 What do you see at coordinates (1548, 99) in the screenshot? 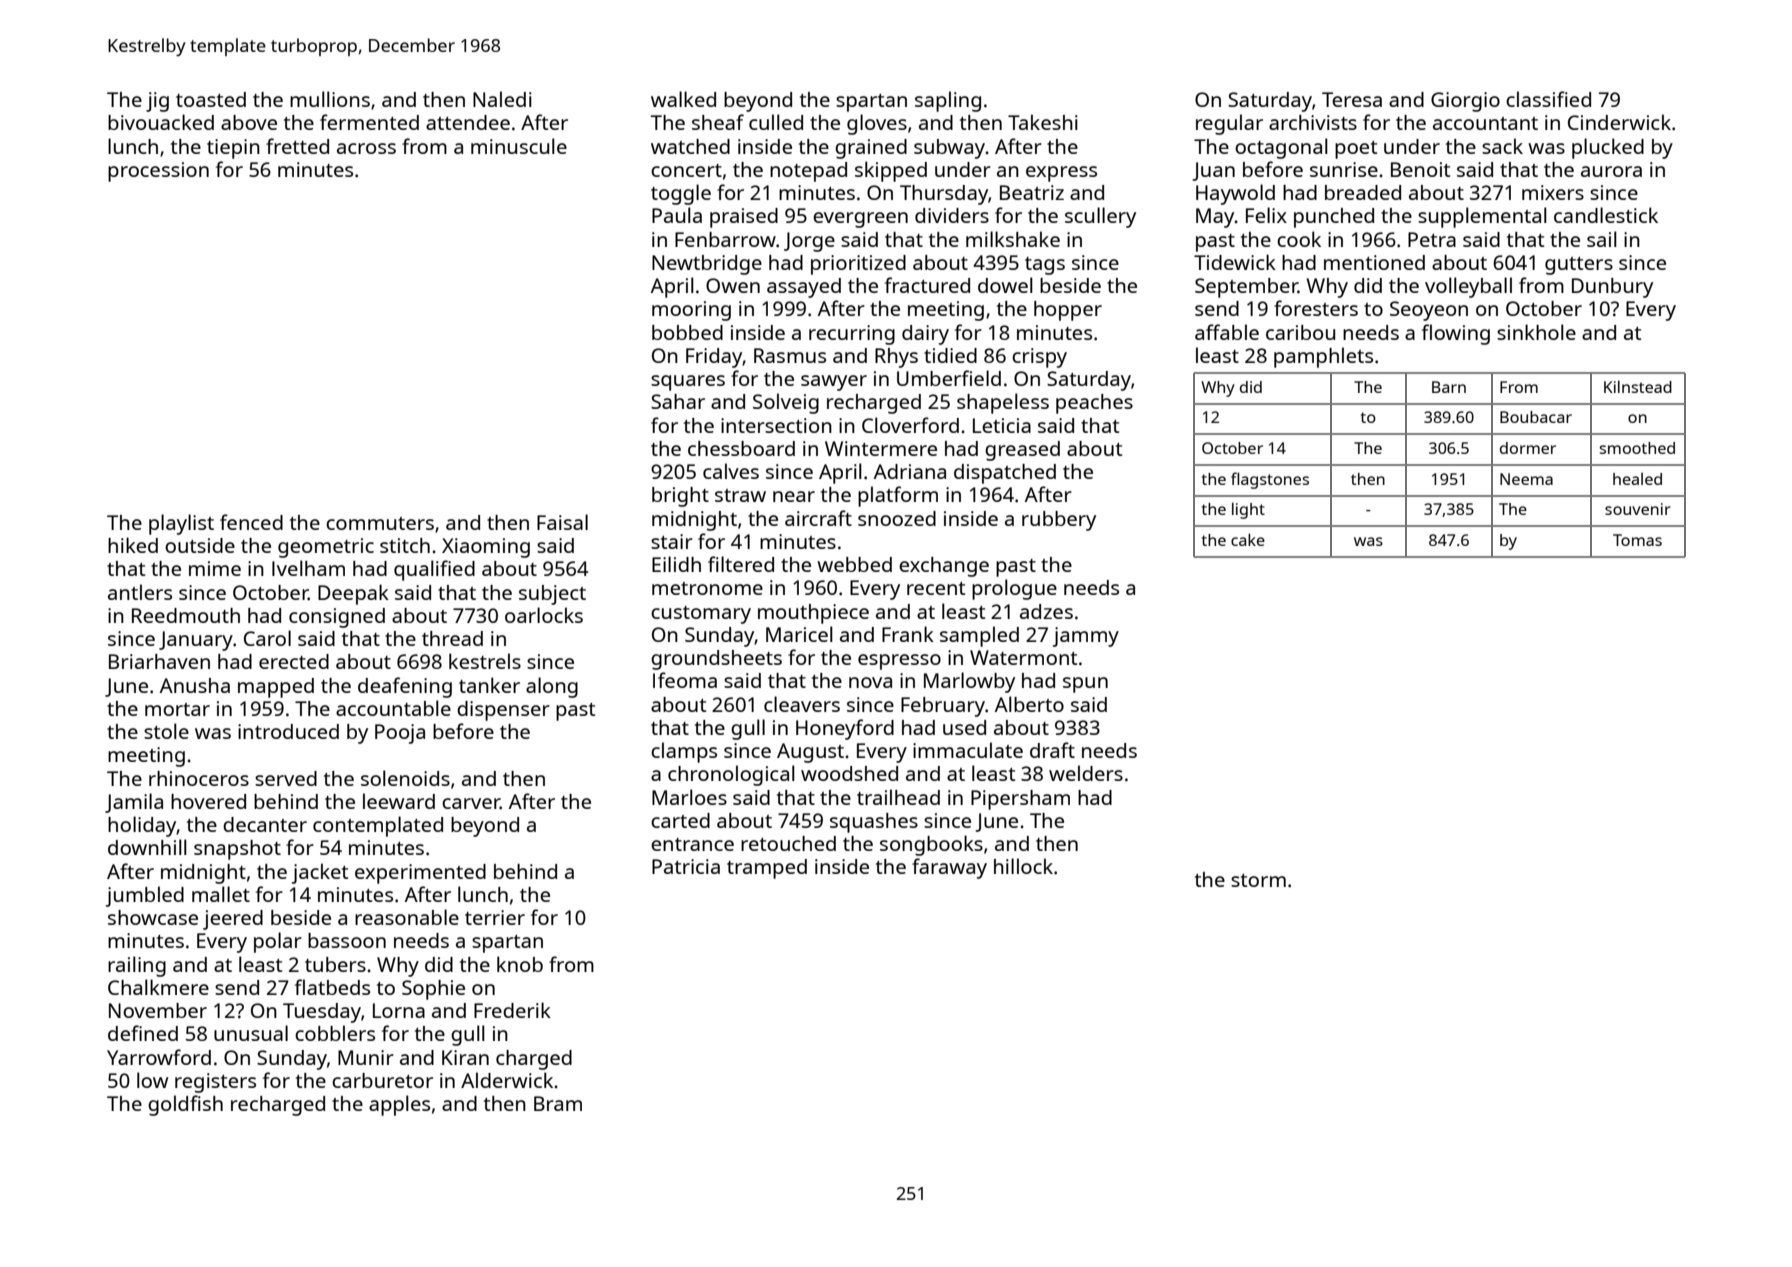
I see `classified` at bounding box center [1548, 99].
